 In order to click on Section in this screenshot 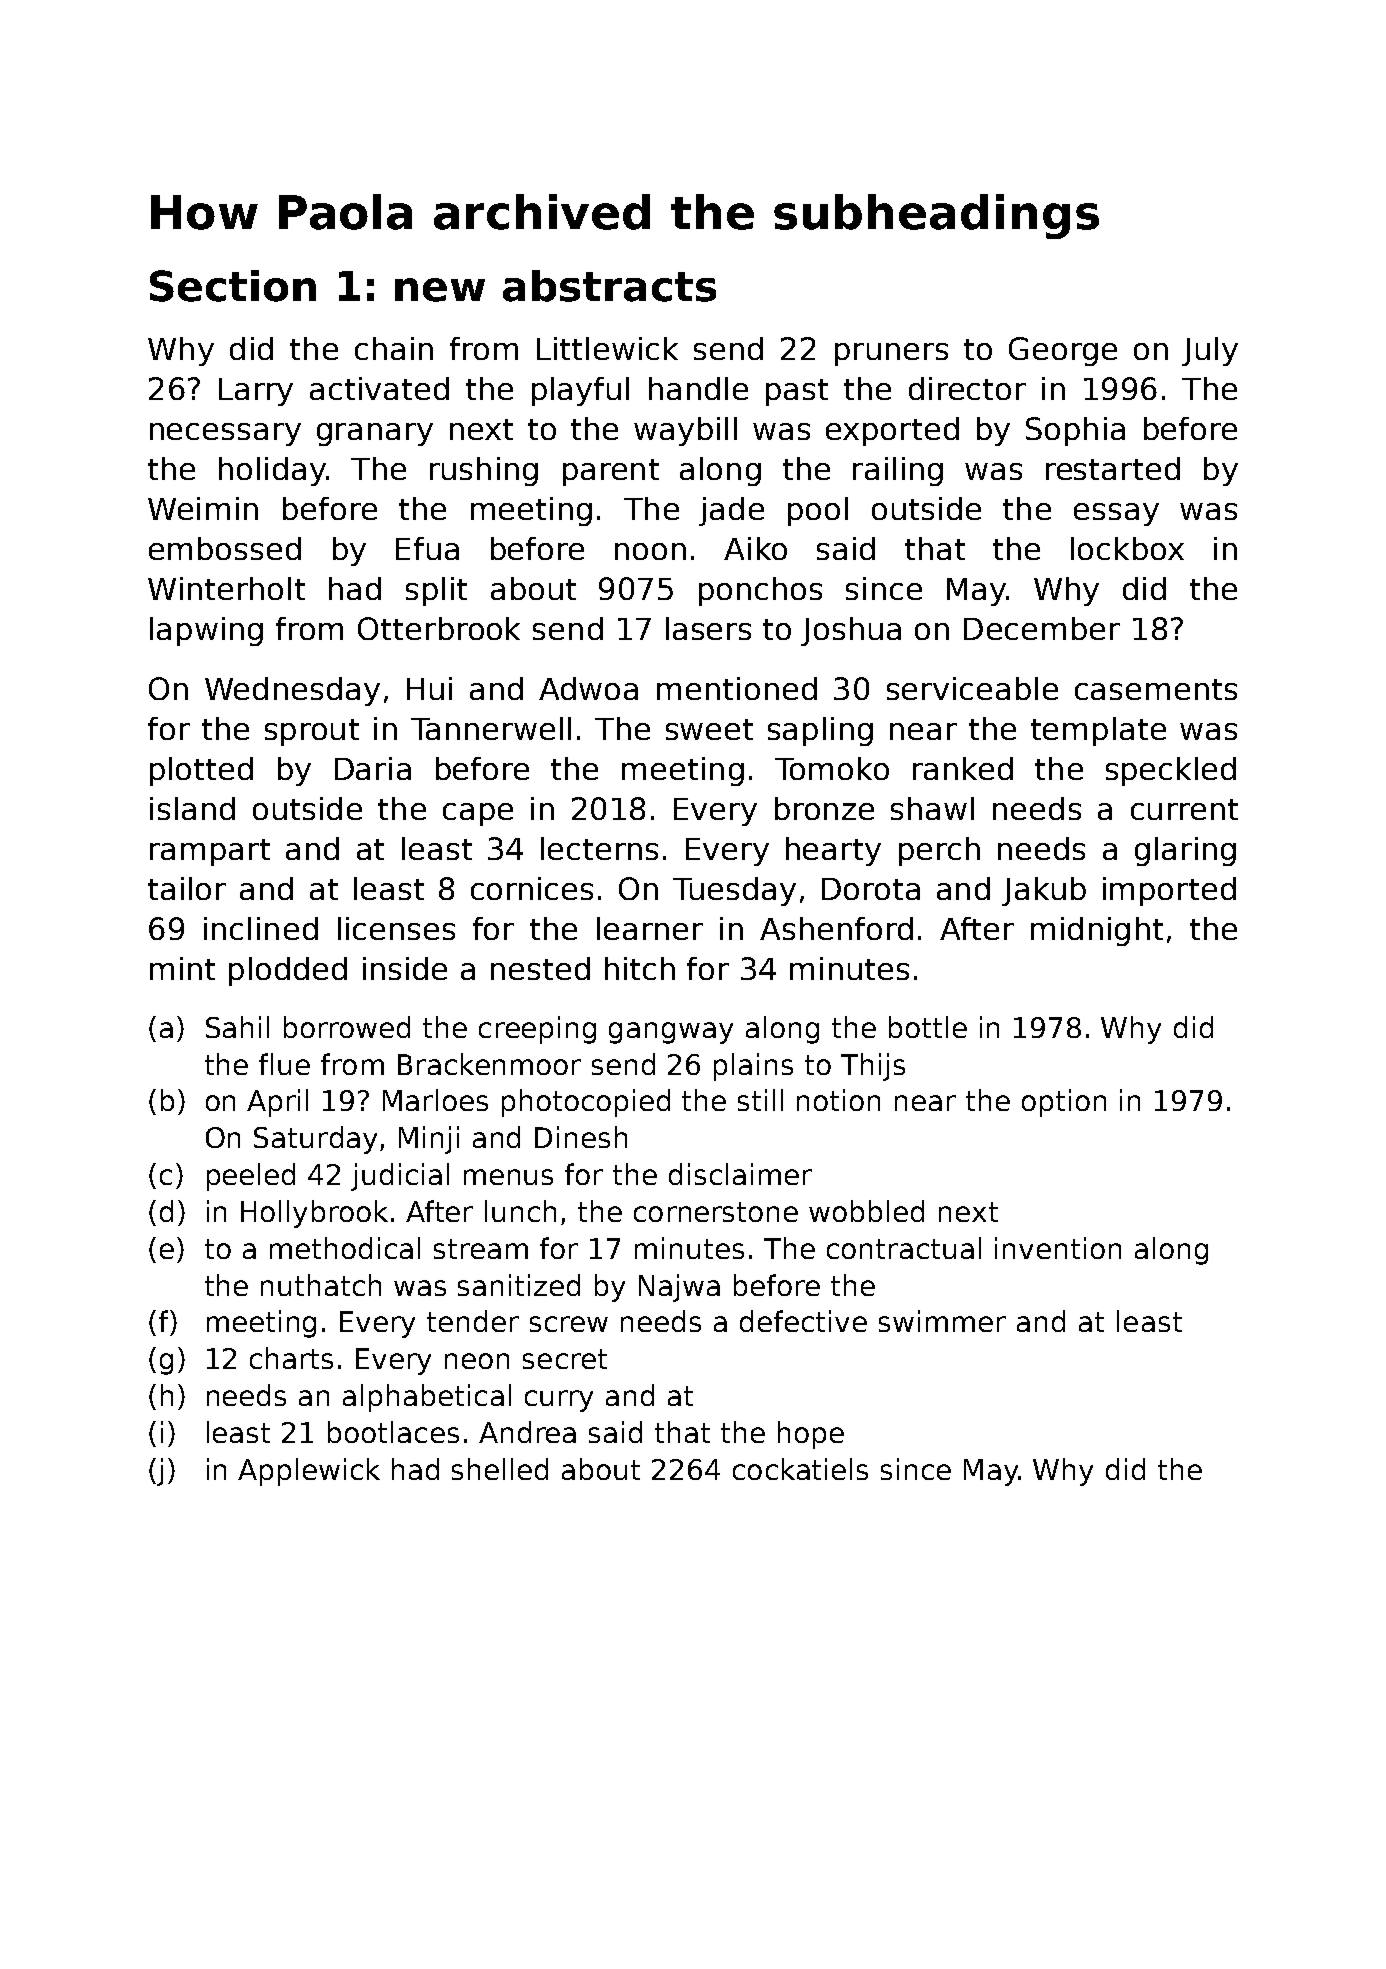, I will do `click(233, 286)`.
